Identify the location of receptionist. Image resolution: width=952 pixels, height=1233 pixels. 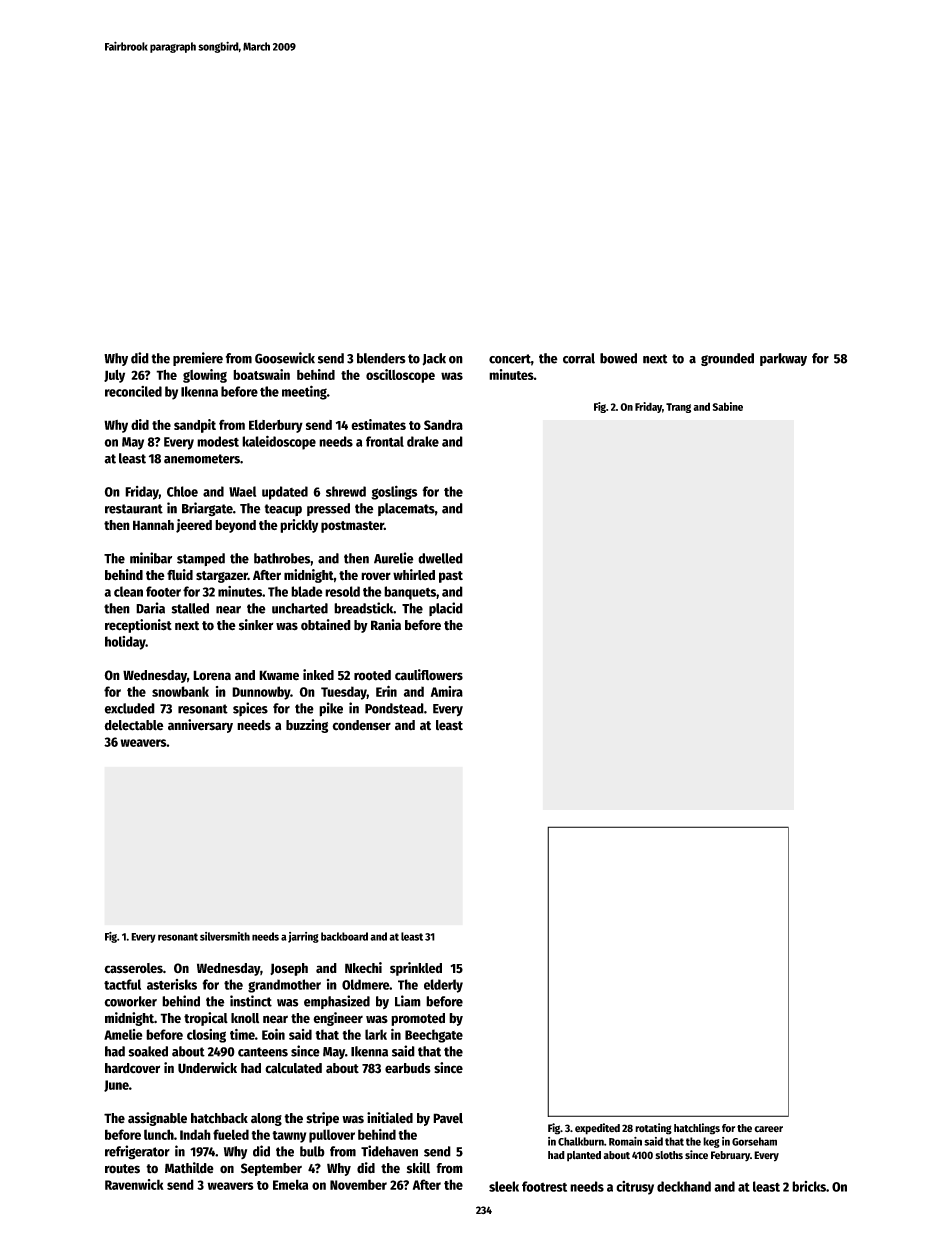
(138, 626).
